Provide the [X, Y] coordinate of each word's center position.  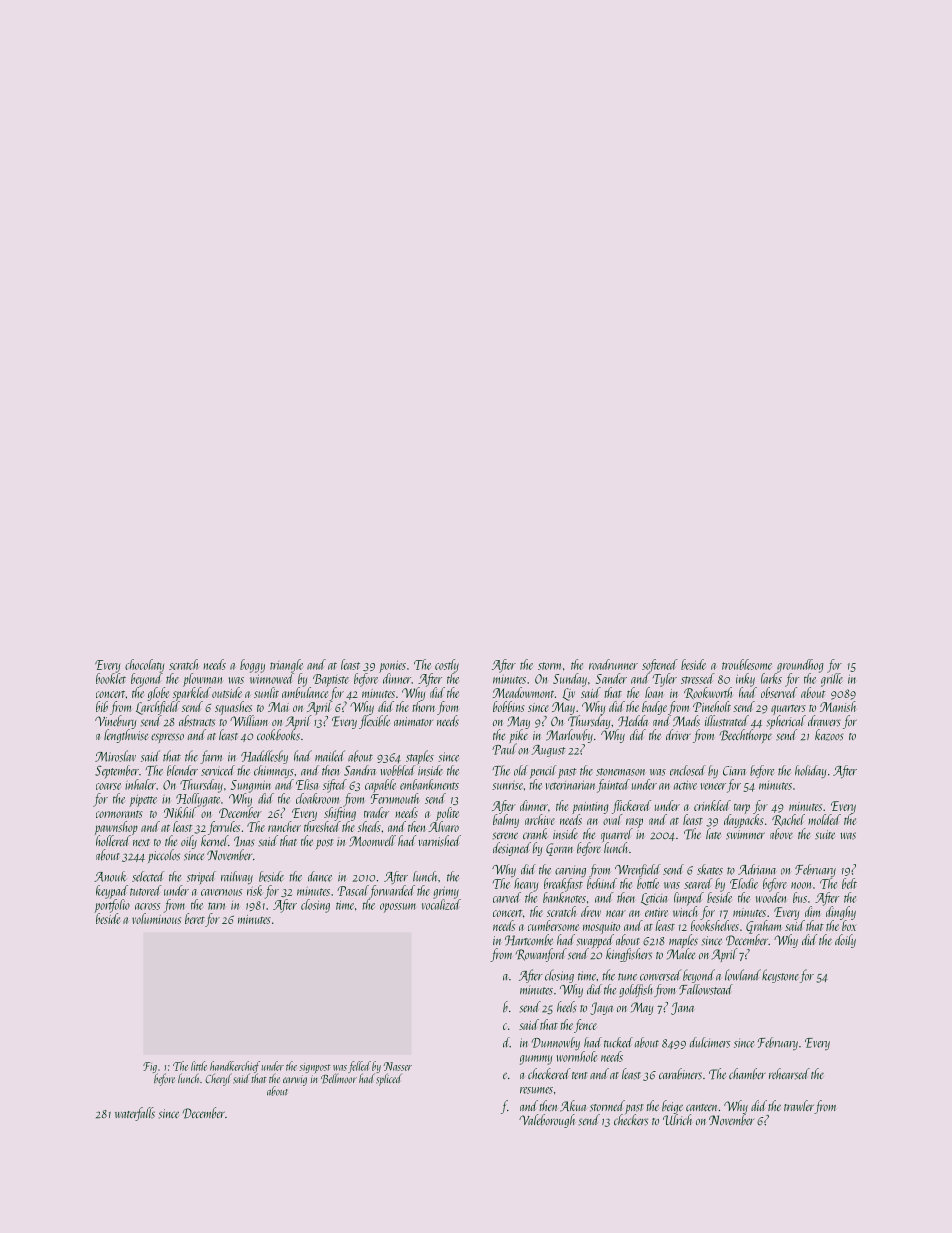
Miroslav [115, 756]
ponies [392, 666]
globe [158, 694]
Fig [150, 1067]
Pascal [353, 890]
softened [660, 666]
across [147, 906]
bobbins [509, 706]
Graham [763, 927]
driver [678, 734]
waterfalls [135, 1114]
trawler [799, 1105]
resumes [536, 1090]
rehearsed [789, 1074]
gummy [536, 1060]
